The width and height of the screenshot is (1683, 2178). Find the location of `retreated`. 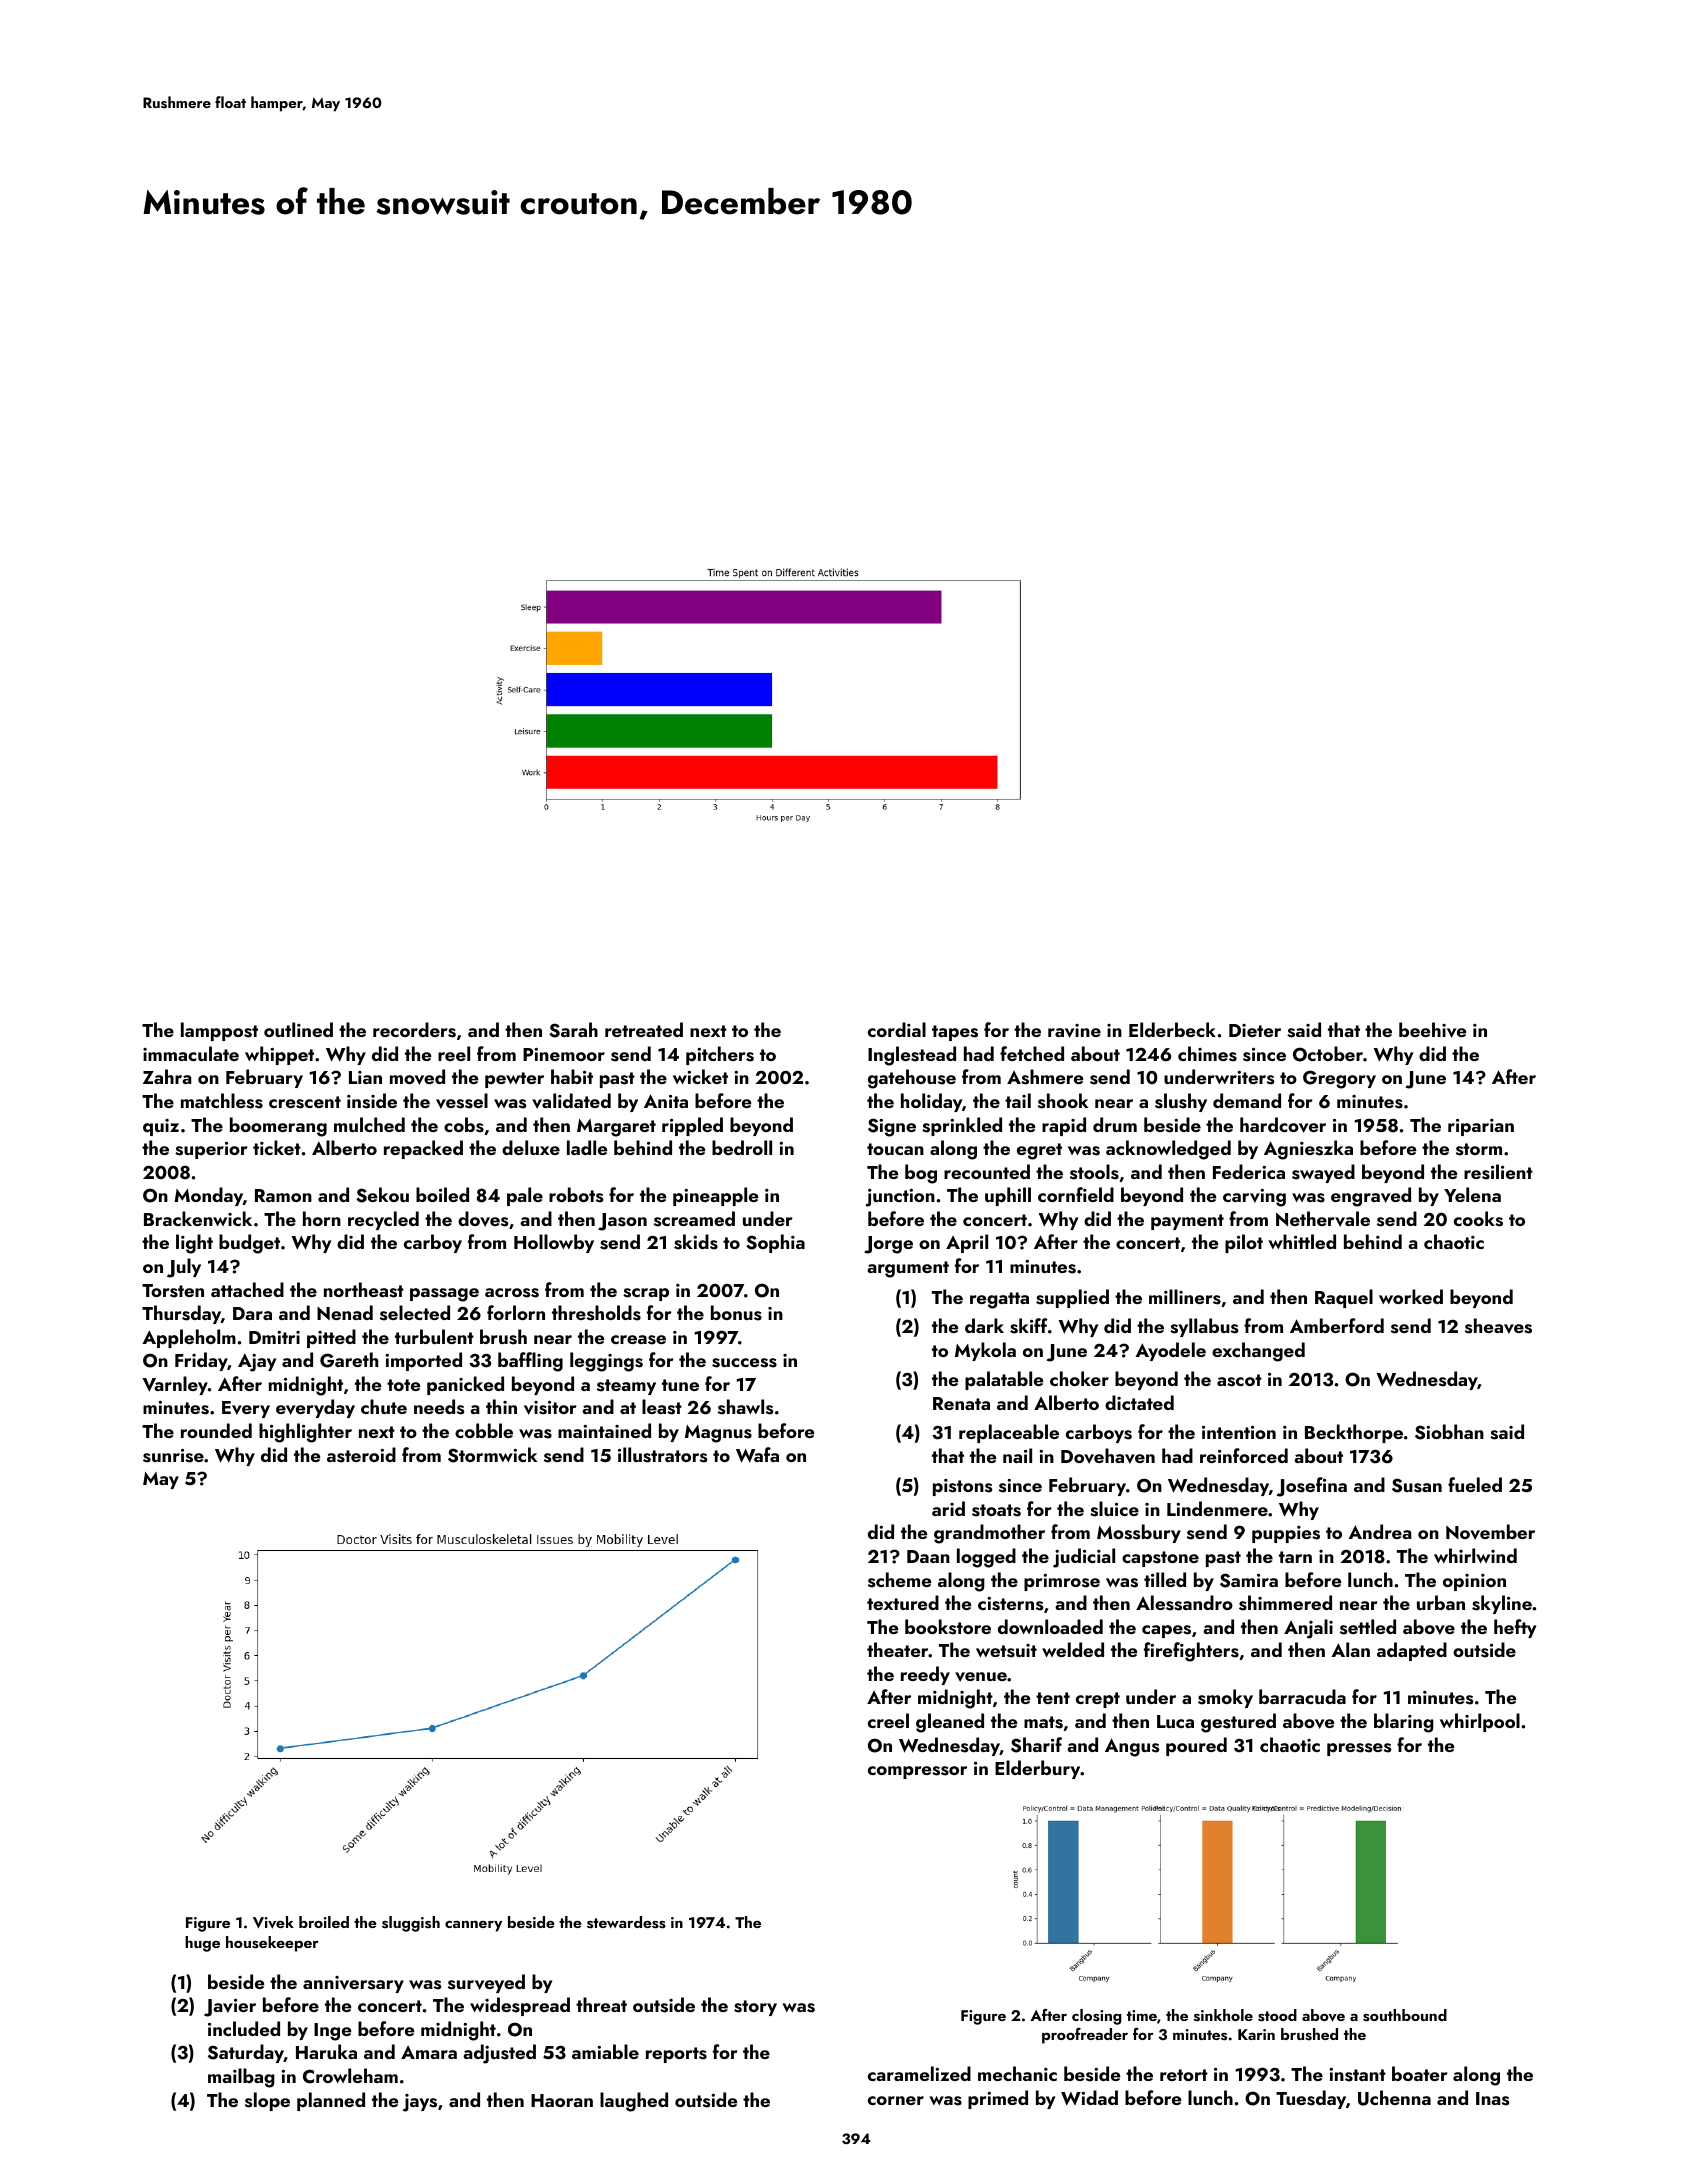

retreated is located at coordinates (644, 1029).
